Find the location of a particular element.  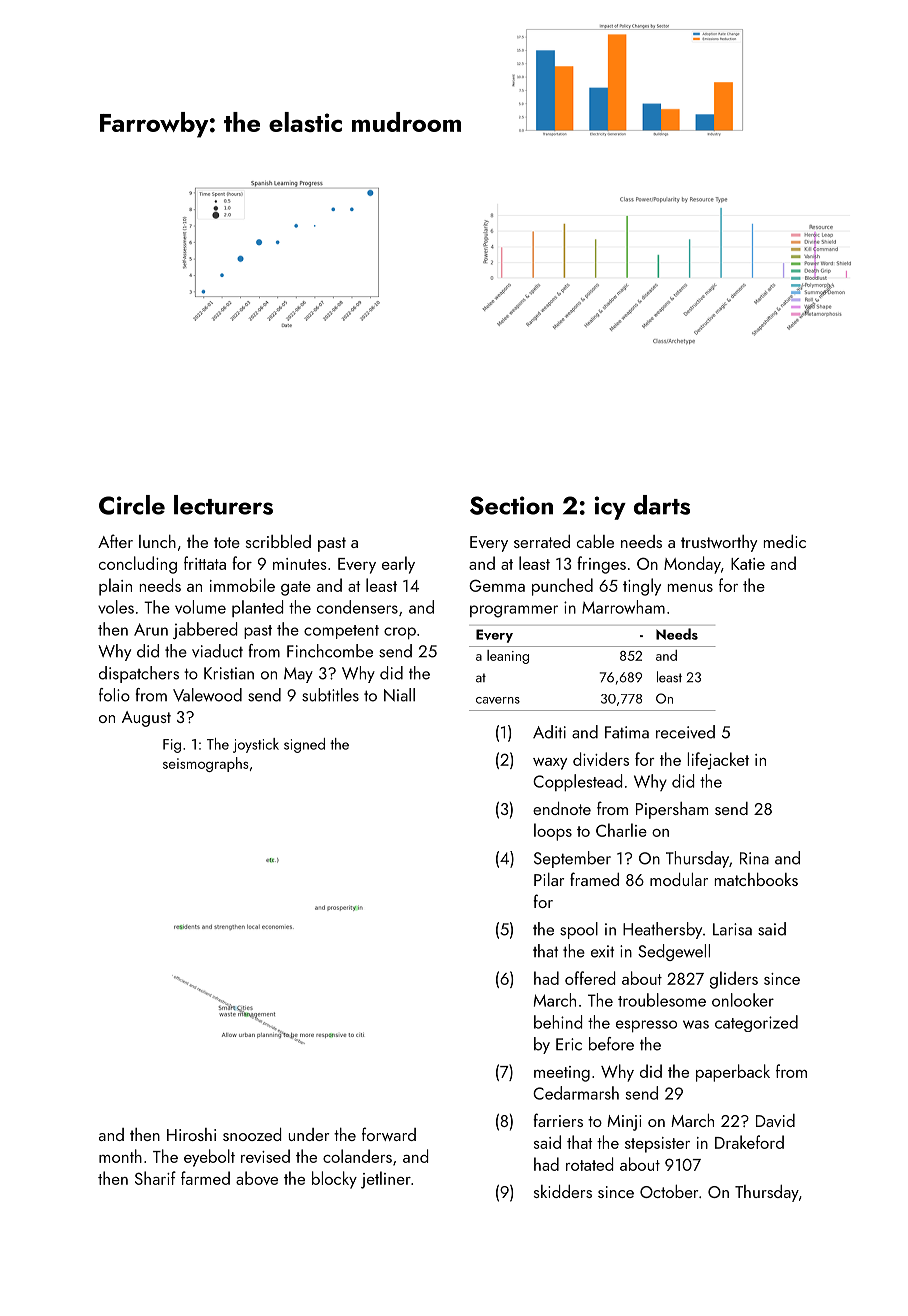

Section is located at coordinates (511, 505).
